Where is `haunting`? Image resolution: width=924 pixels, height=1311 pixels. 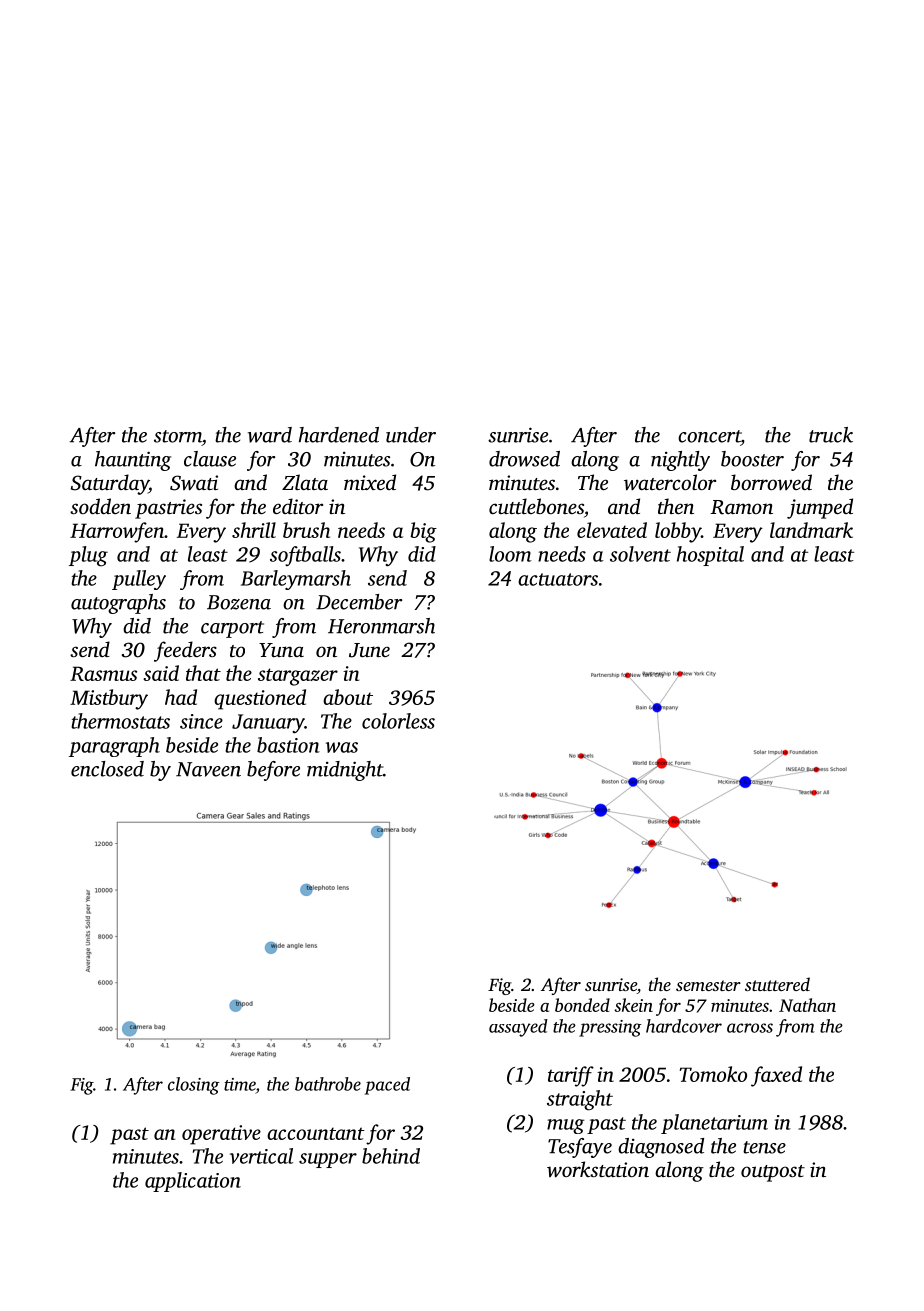 haunting is located at coordinates (133, 461).
